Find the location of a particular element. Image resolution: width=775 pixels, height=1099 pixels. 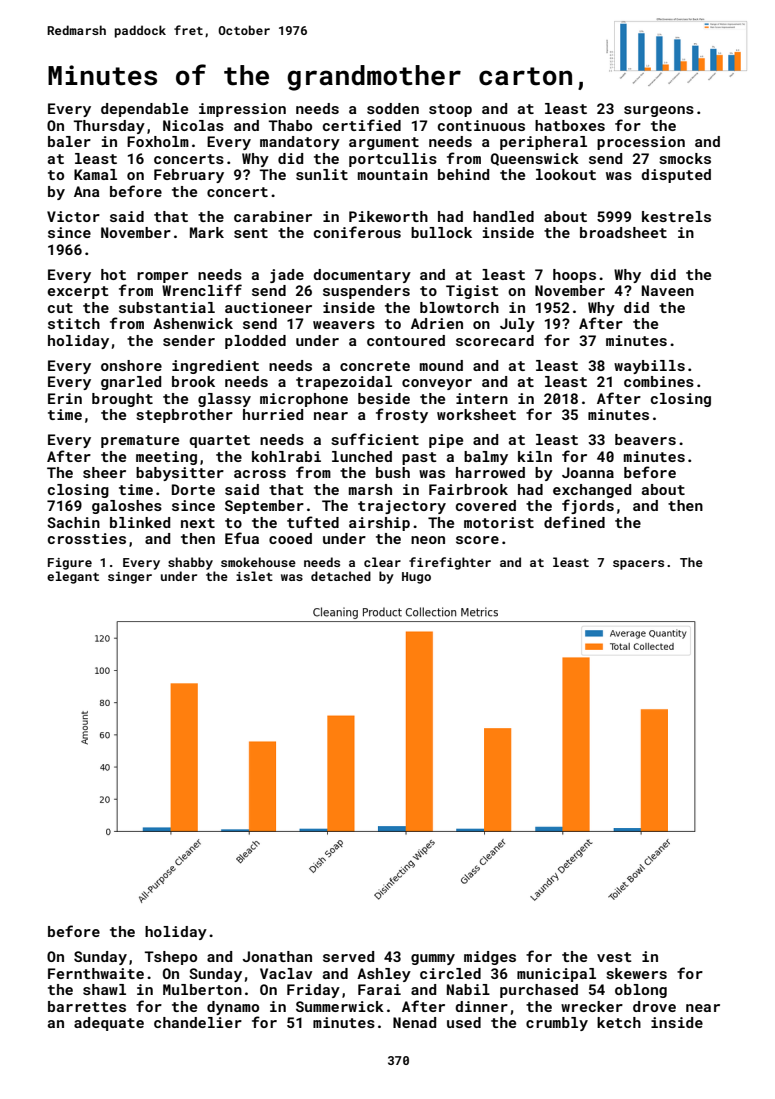

clear is located at coordinates (382, 562).
